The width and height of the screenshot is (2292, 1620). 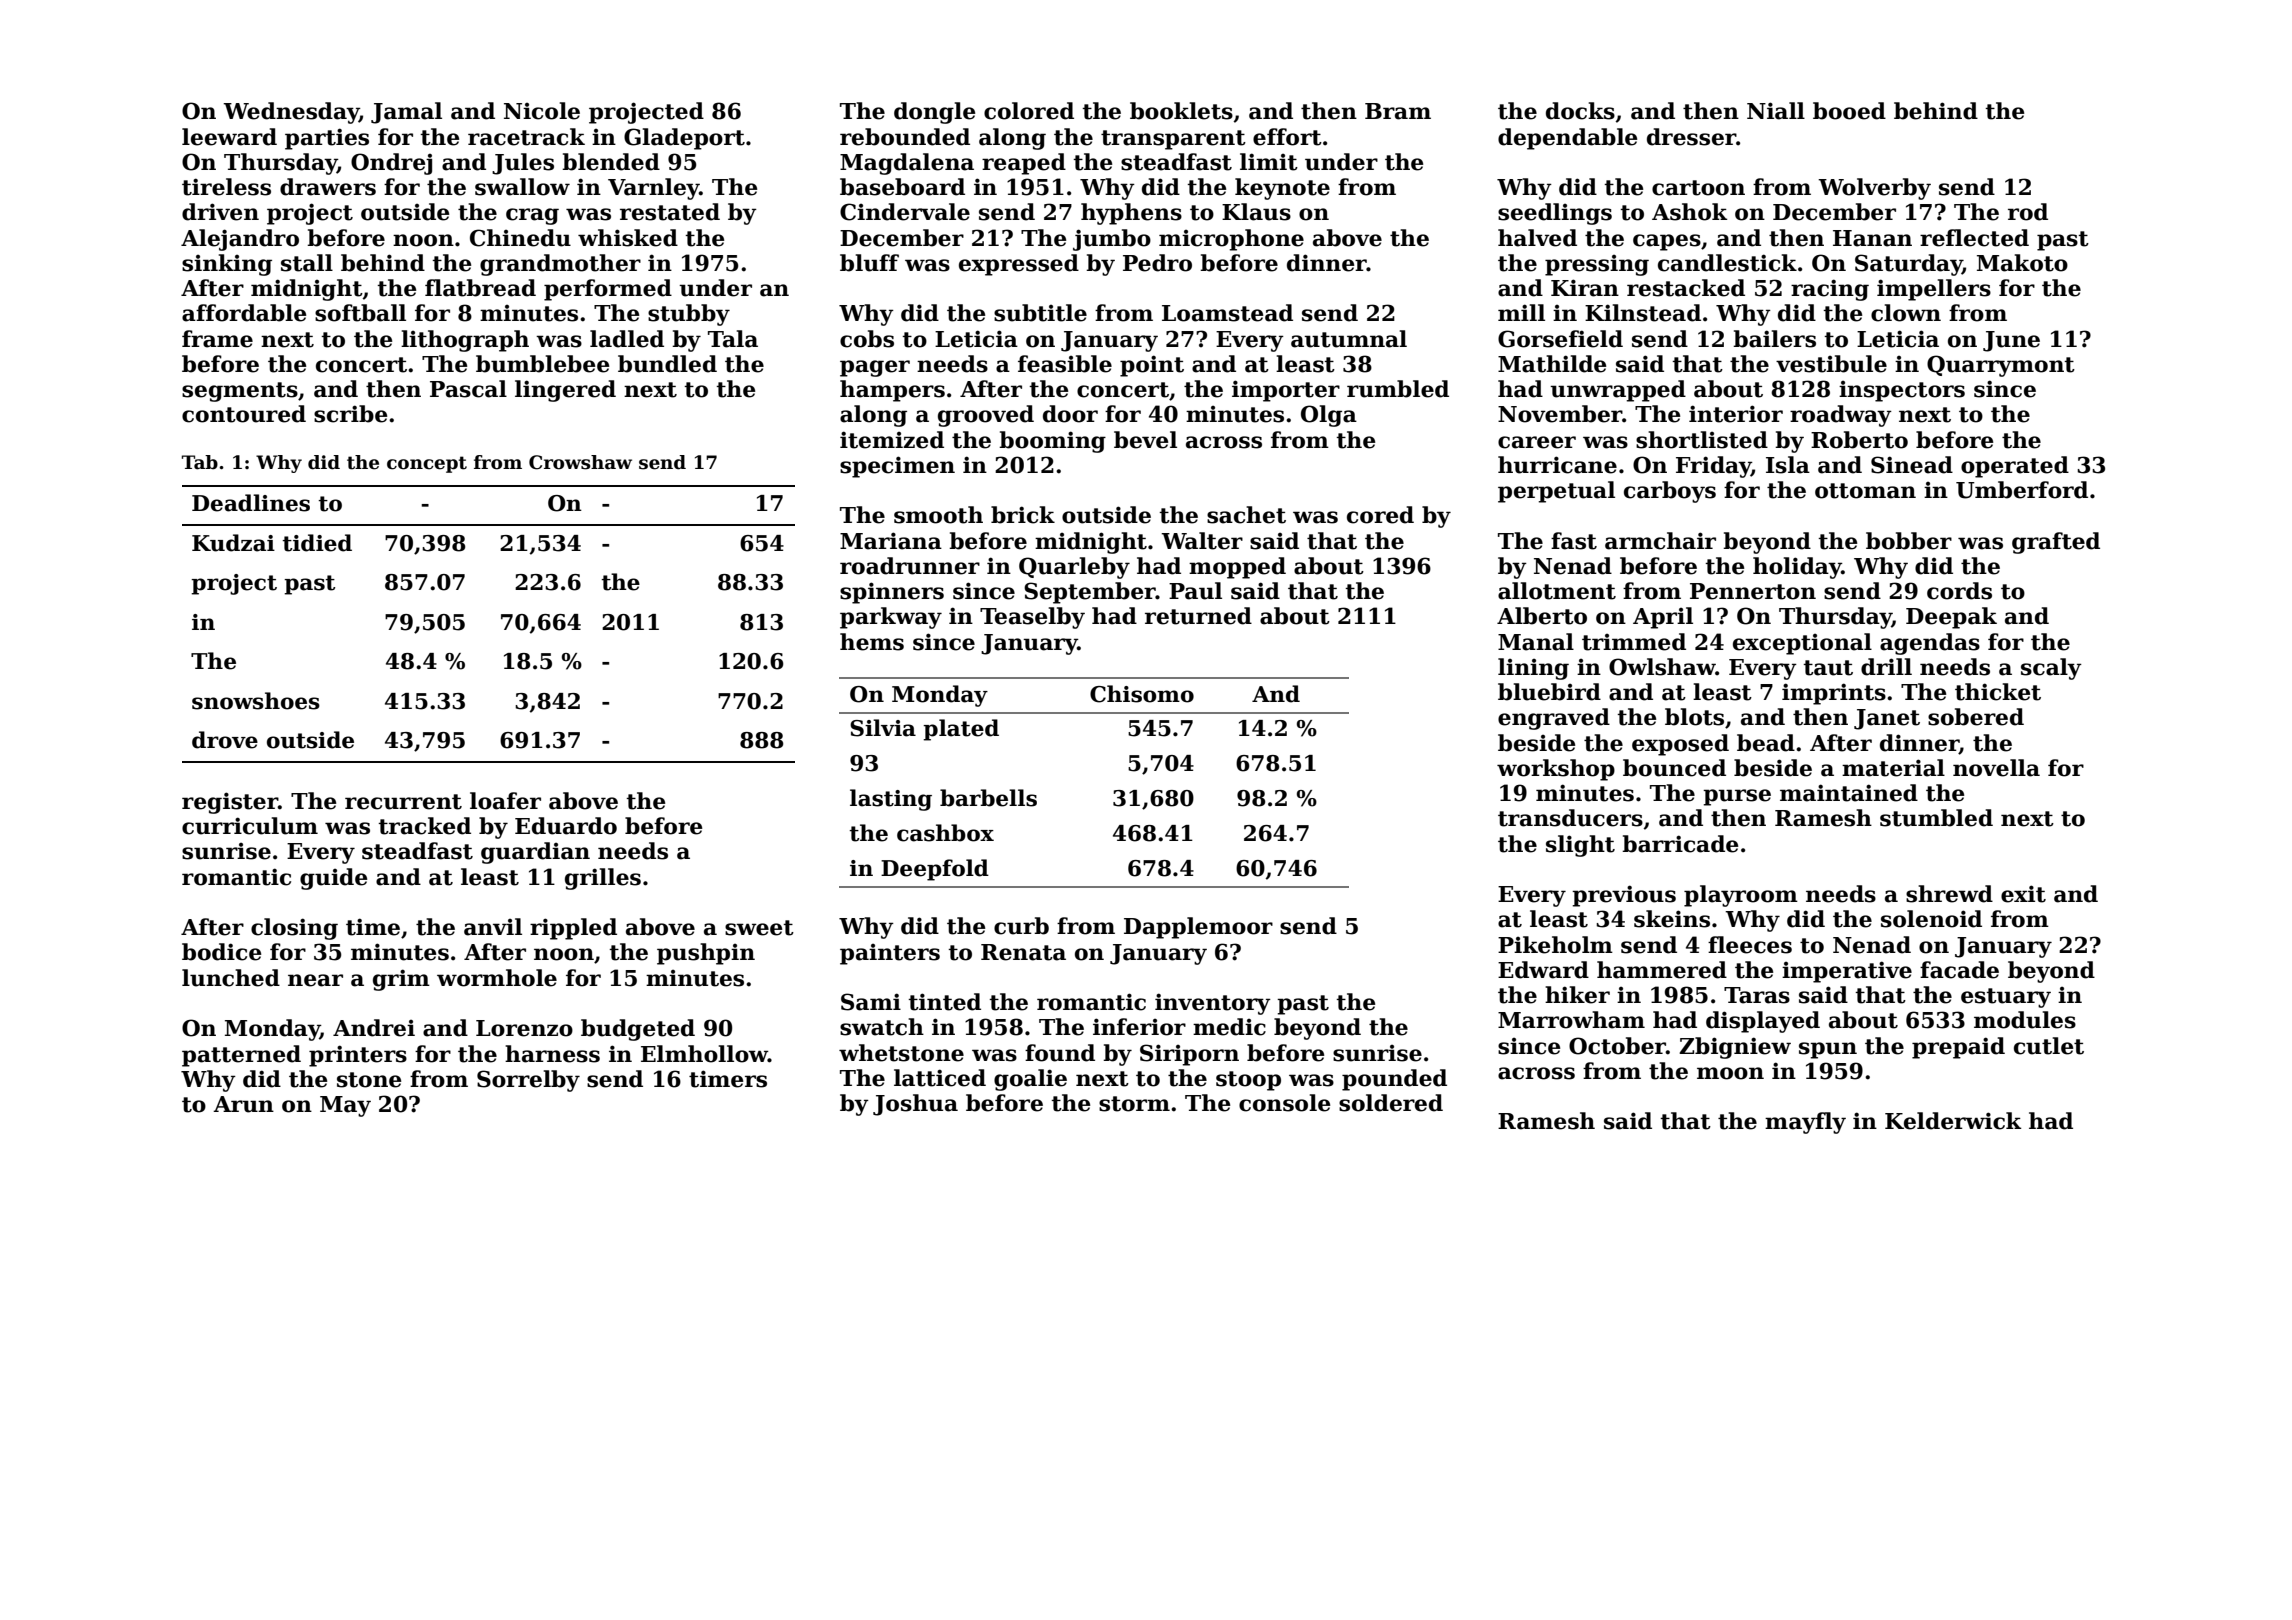 What do you see at coordinates (291, 113) in the screenshot?
I see `Wednesday` at bounding box center [291, 113].
